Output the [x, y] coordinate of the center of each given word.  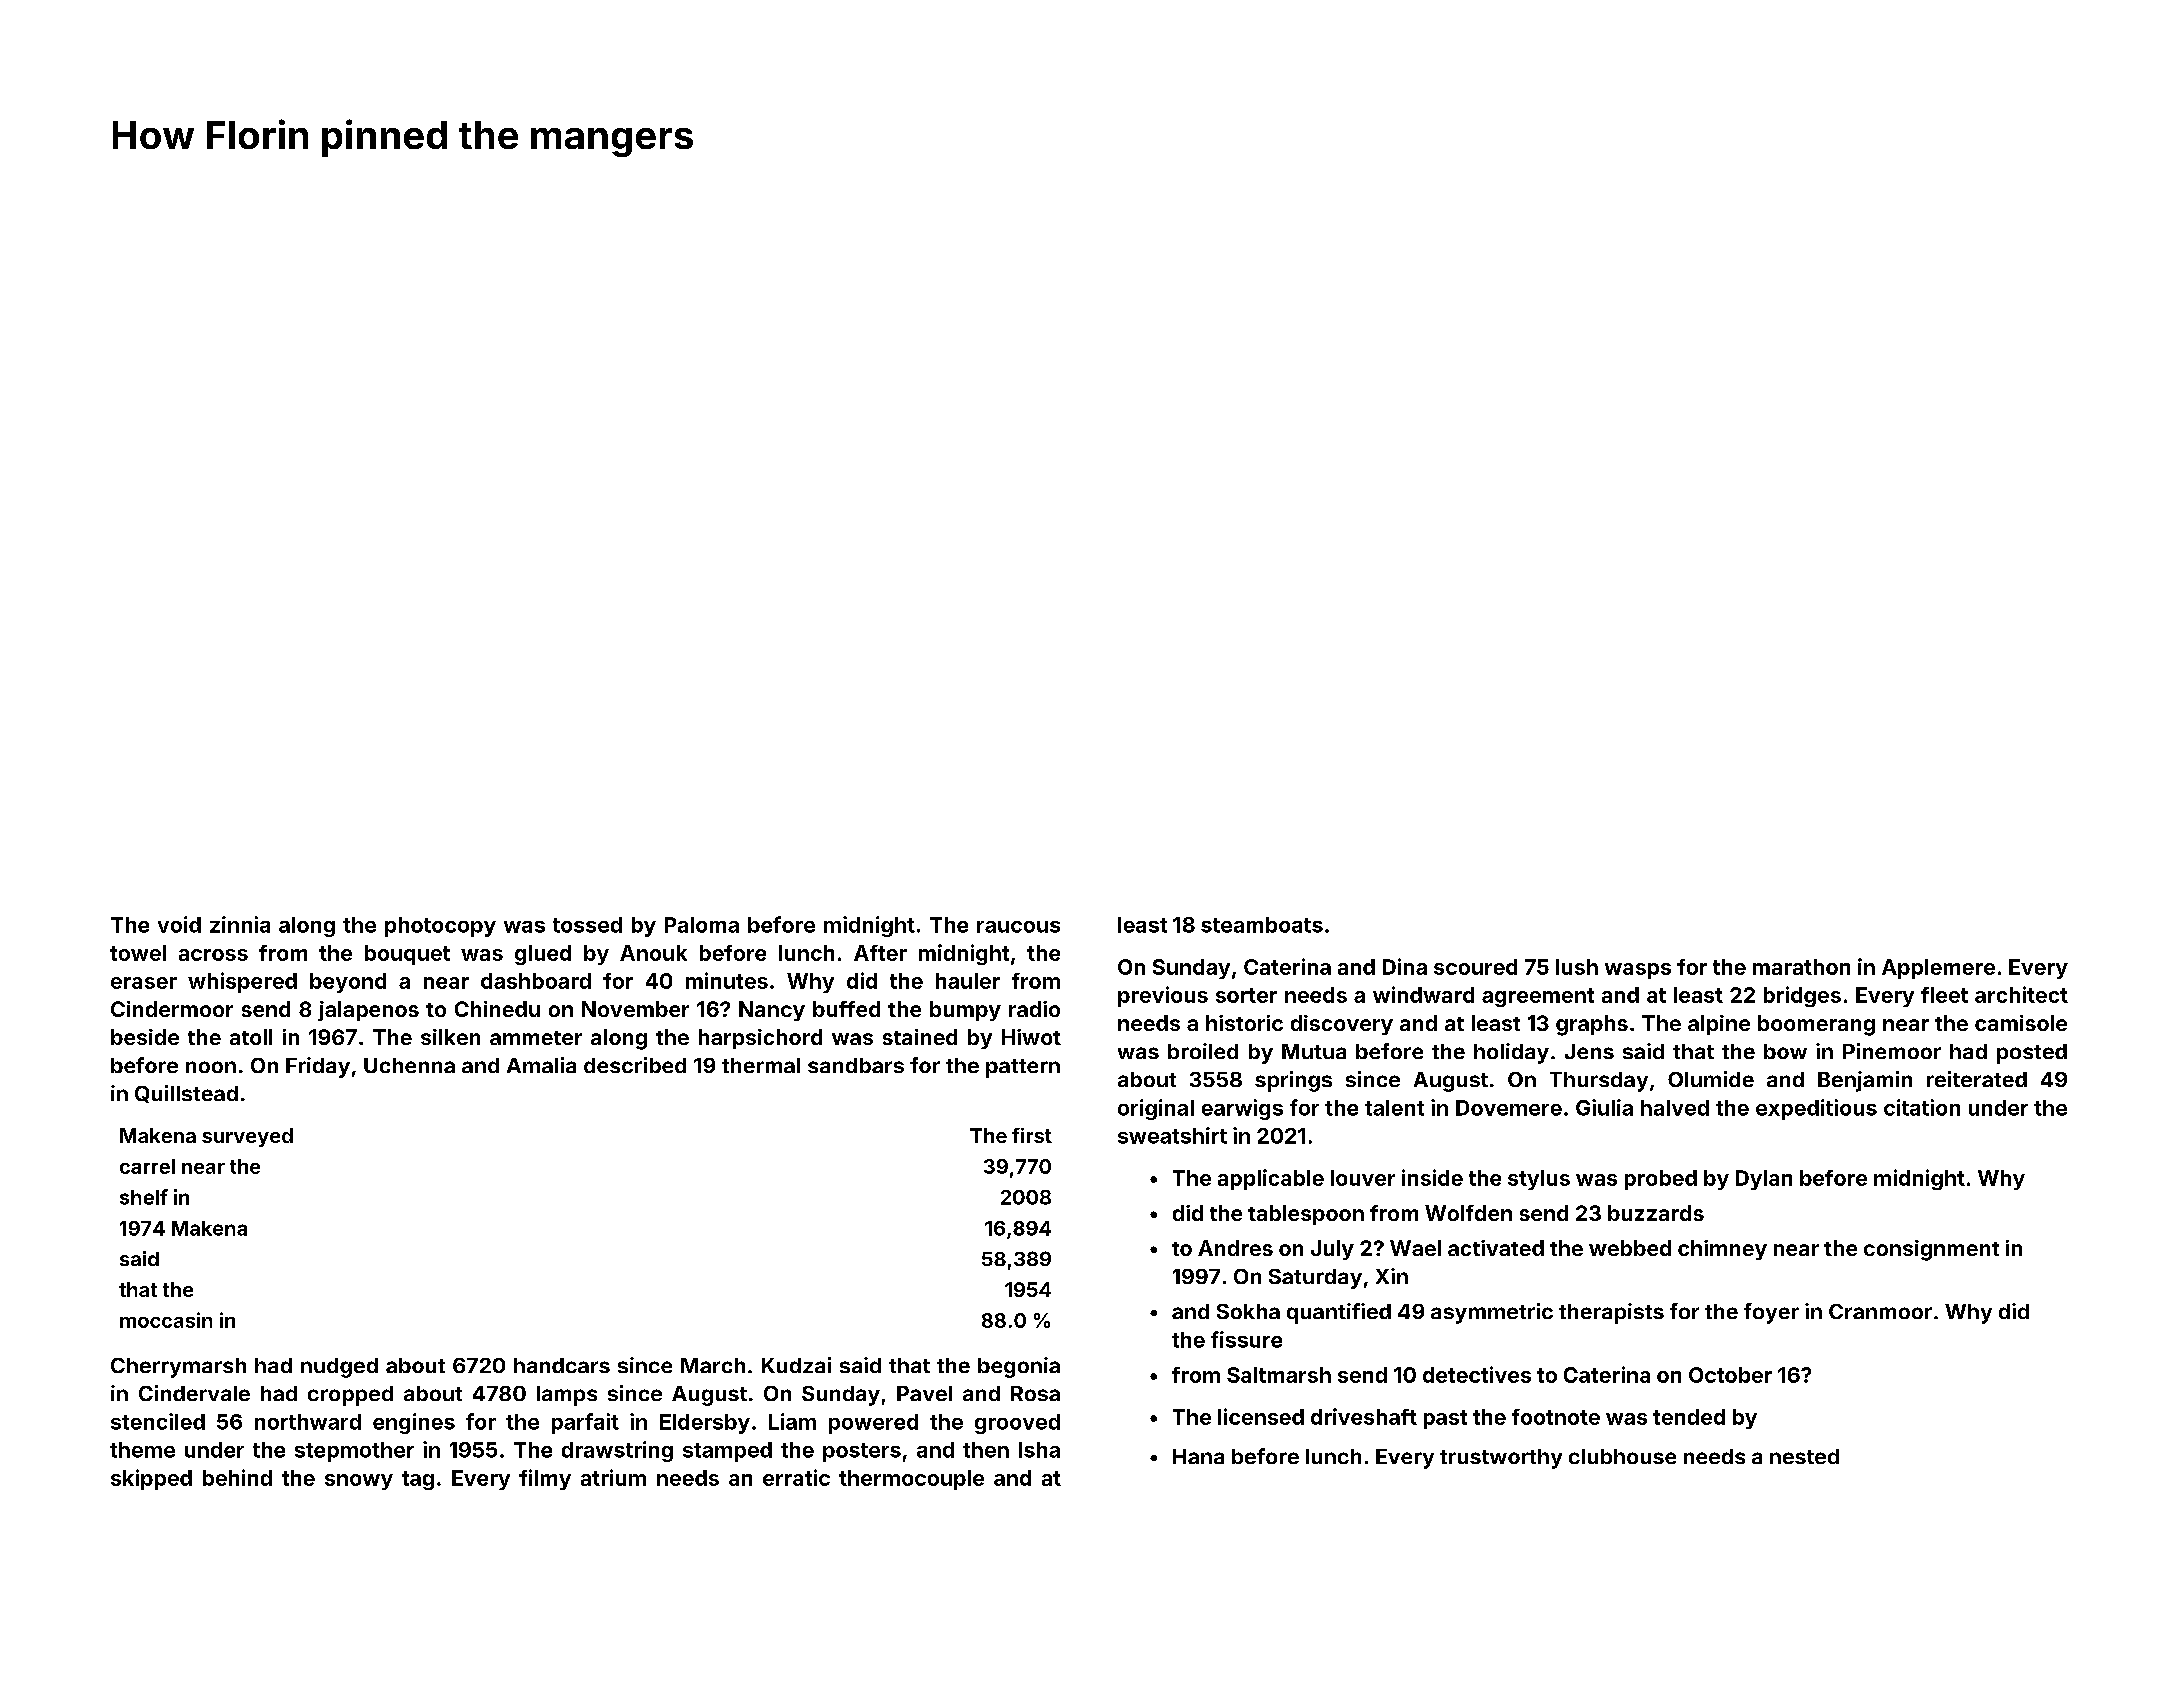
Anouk [653, 953]
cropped [350, 1396]
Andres [1235, 1248]
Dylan [1764, 1180]
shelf [144, 1197]
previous [1163, 996]
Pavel [924, 1393]
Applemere [1938, 969]
